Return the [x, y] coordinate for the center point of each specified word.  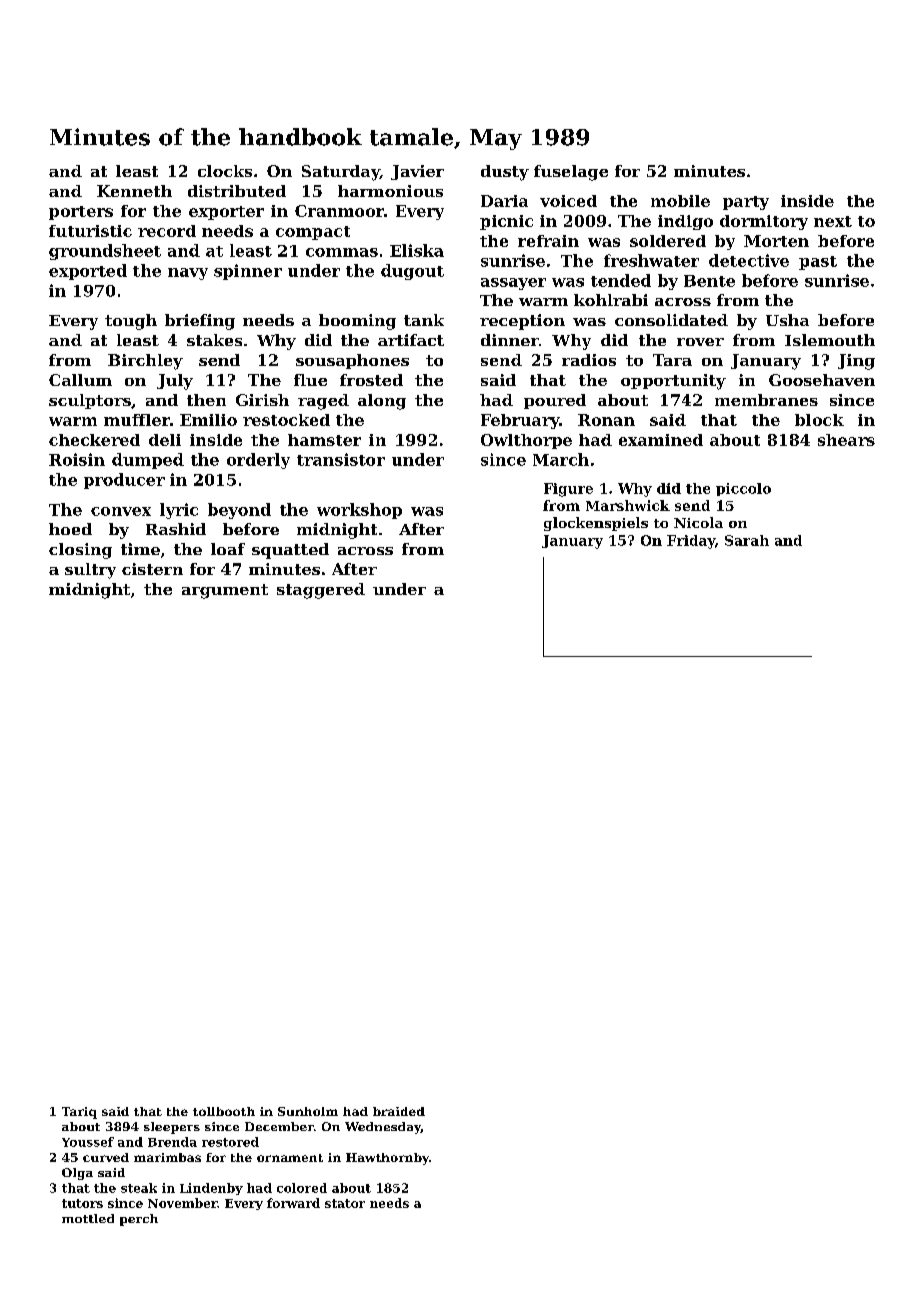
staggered [321, 591]
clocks [225, 171]
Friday [691, 542]
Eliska [417, 250]
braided [399, 1111]
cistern [152, 569]
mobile [680, 201]
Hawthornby [387, 1159]
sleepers [172, 1128]
